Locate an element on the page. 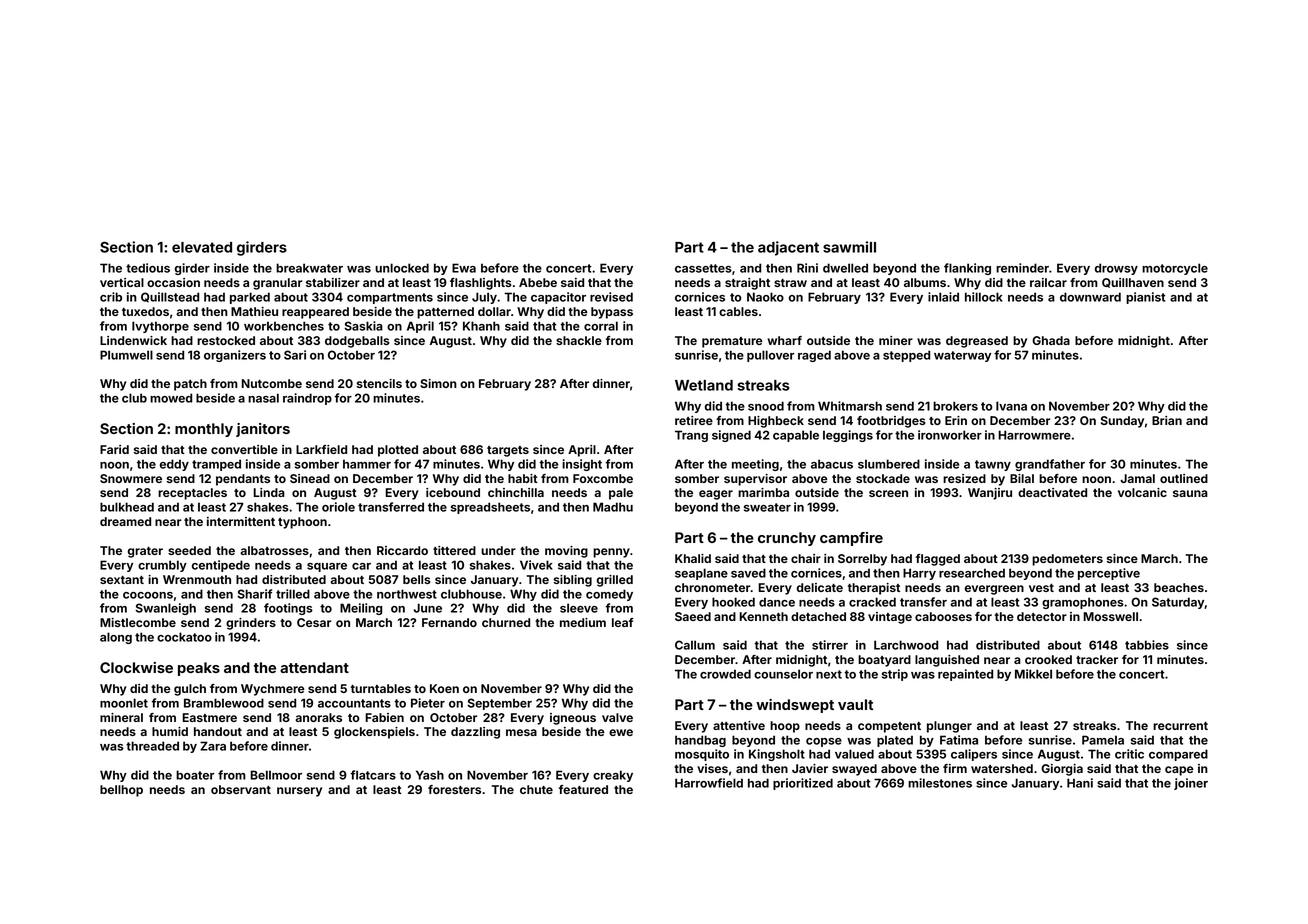  Fatima is located at coordinates (959, 740).
